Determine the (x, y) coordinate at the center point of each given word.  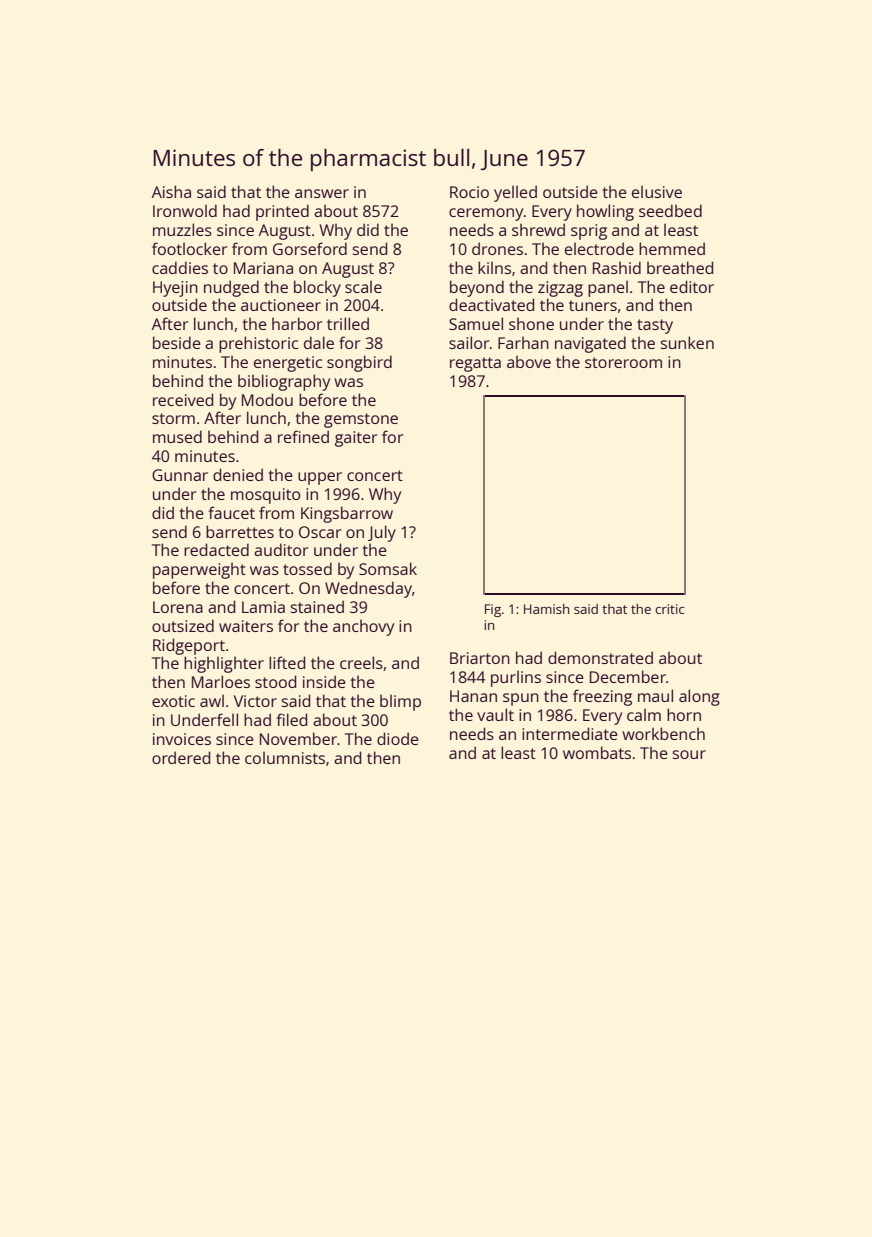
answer (322, 193)
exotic (173, 701)
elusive (657, 191)
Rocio (469, 192)
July (382, 533)
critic (669, 609)
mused (177, 436)
